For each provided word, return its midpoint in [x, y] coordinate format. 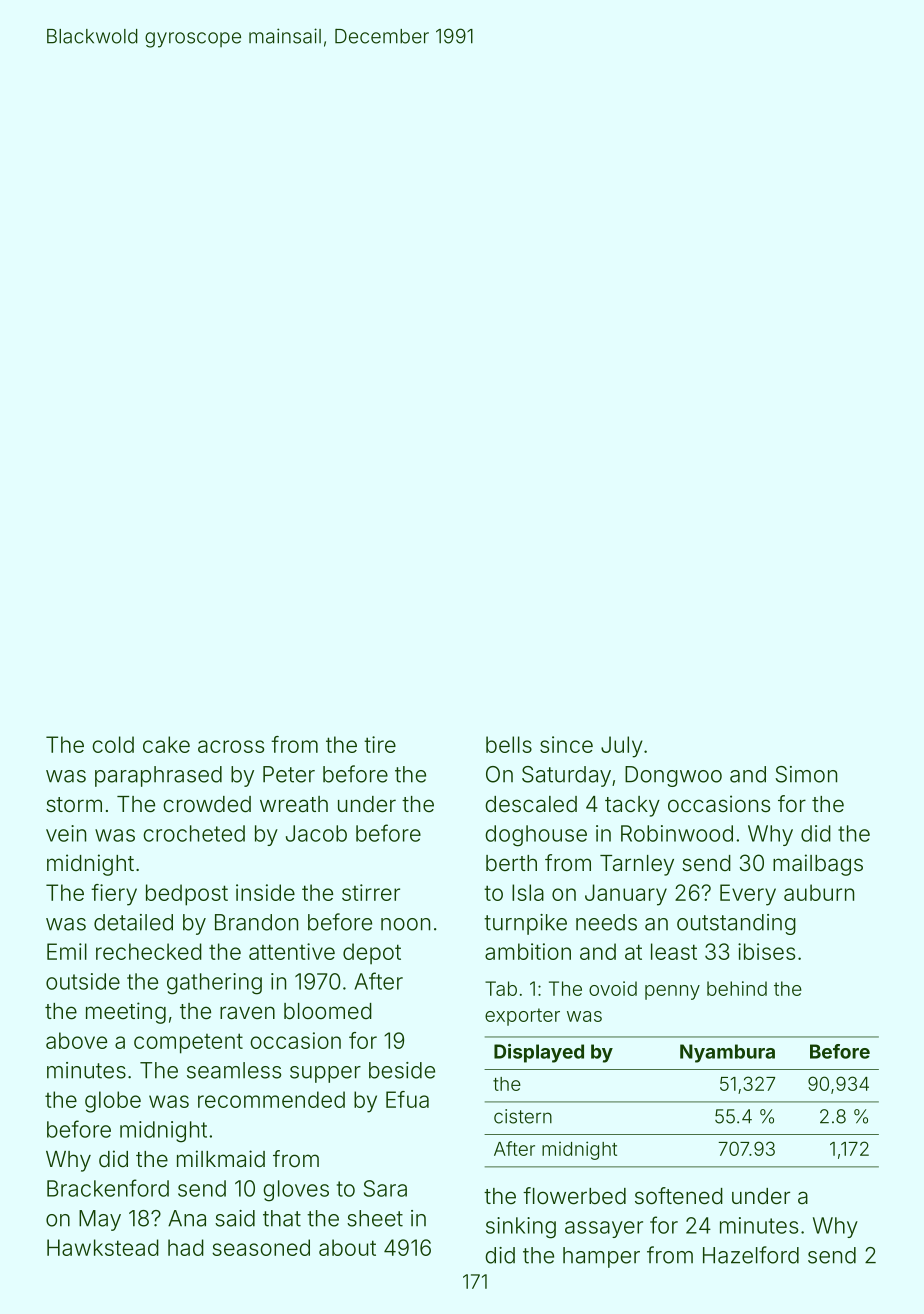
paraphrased [158, 776]
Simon [806, 774]
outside [83, 981]
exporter [522, 1017]
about [347, 1247]
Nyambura [727, 1053]
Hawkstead [103, 1247]
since [566, 744]
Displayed [539, 1053]
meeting [126, 1013]
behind [737, 988]
